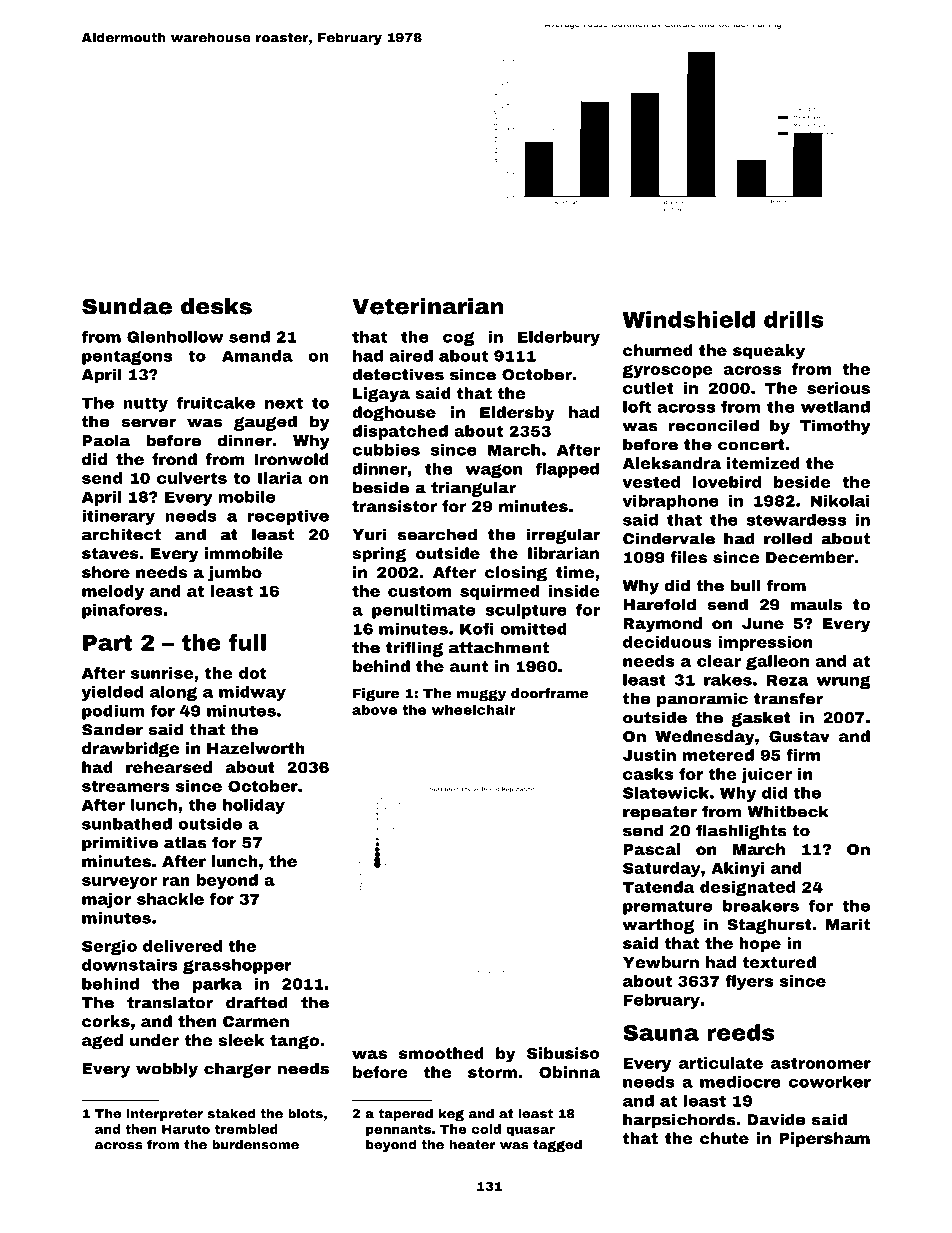  What do you see at coordinates (769, 352) in the screenshot?
I see `squeaky` at bounding box center [769, 352].
